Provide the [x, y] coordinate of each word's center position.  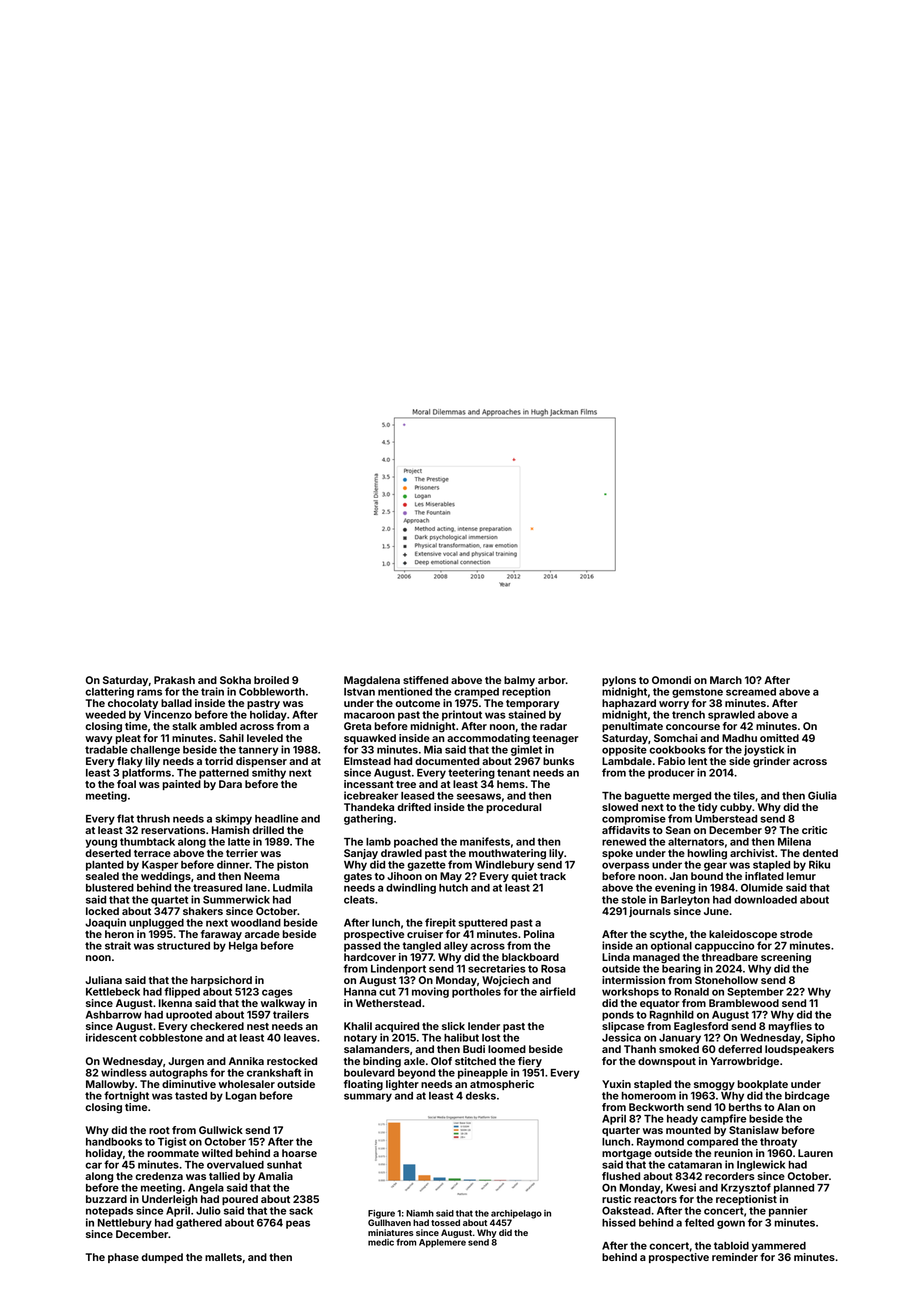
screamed [751, 692]
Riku [819, 864]
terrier [242, 853]
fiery [530, 1062]
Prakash [174, 680]
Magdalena [372, 681]
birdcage [807, 1096]
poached [416, 843]
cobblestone [171, 1038]
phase [123, 1258]
